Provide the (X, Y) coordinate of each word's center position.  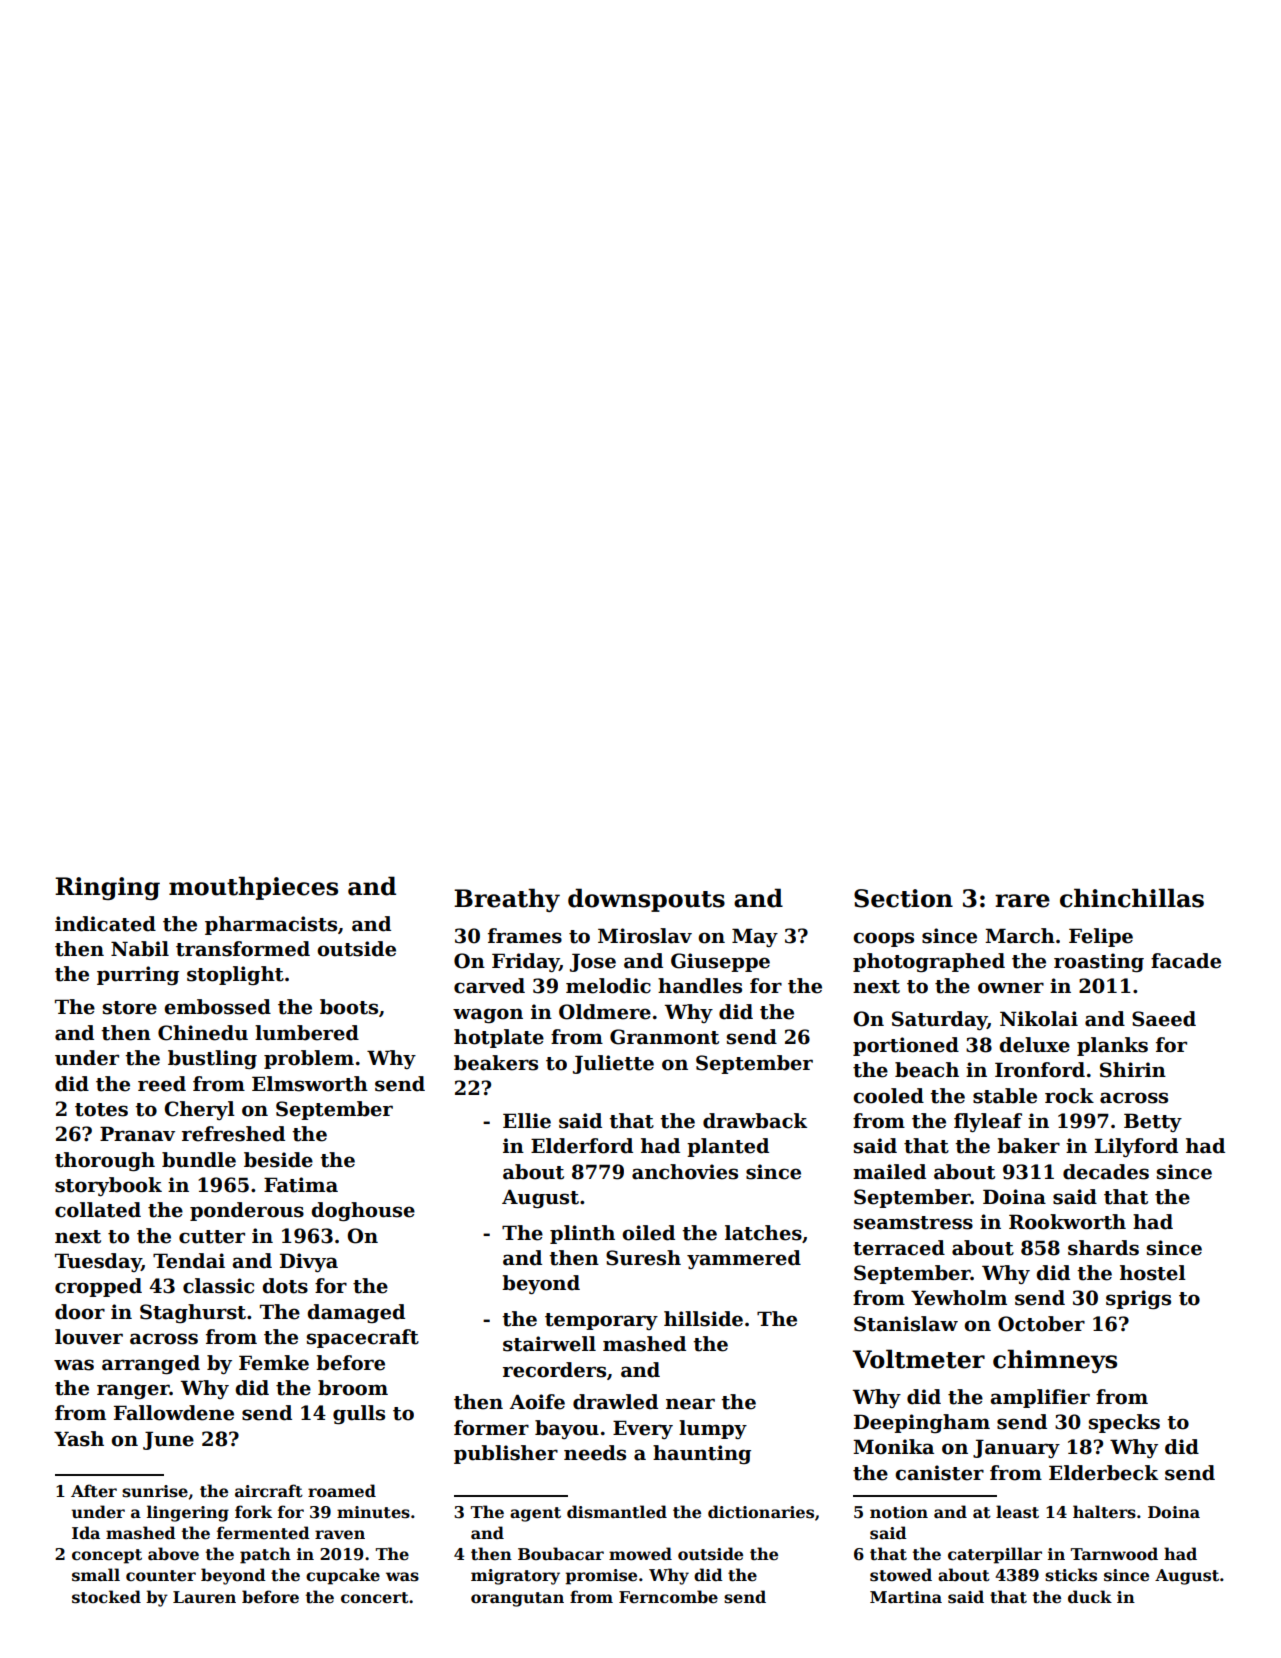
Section (903, 898)
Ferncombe (668, 1597)
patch (265, 1555)
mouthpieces (253, 888)
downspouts (646, 900)
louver (89, 1337)
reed (162, 1084)
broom (353, 1388)
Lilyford (1136, 1147)
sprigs (1138, 1299)
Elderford (582, 1146)
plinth (582, 1234)
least (1017, 1512)
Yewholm (959, 1298)
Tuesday (98, 1262)
